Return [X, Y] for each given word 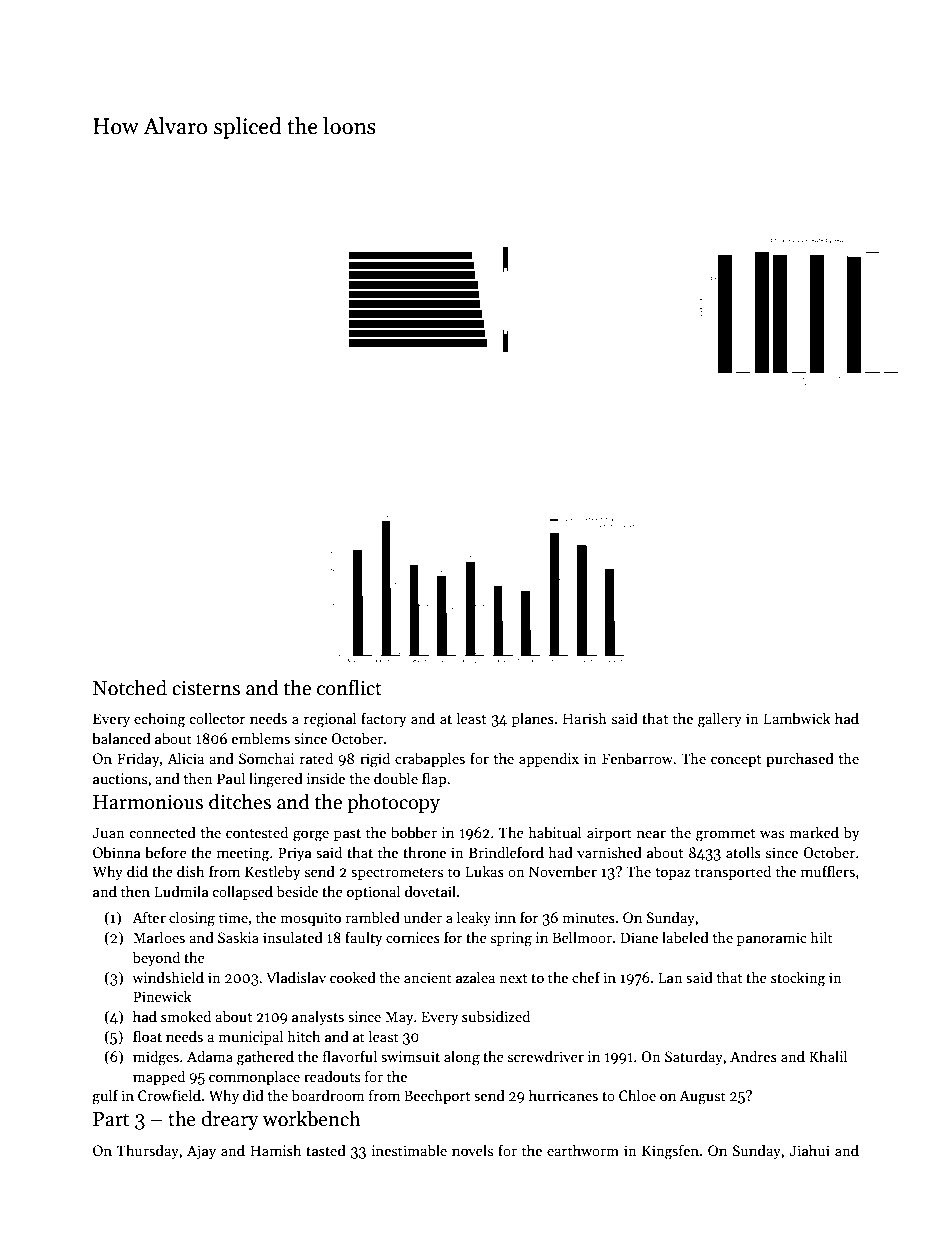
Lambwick [797, 718]
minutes [588, 917]
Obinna [117, 852]
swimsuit [410, 1056]
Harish [585, 718]
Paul [231, 778]
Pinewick [162, 996]
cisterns [206, 688]
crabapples [430, 759]
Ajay [201, 1152]
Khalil [828, 1056]
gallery [720, 720]
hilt [822, 937]
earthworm [583, 1150]
